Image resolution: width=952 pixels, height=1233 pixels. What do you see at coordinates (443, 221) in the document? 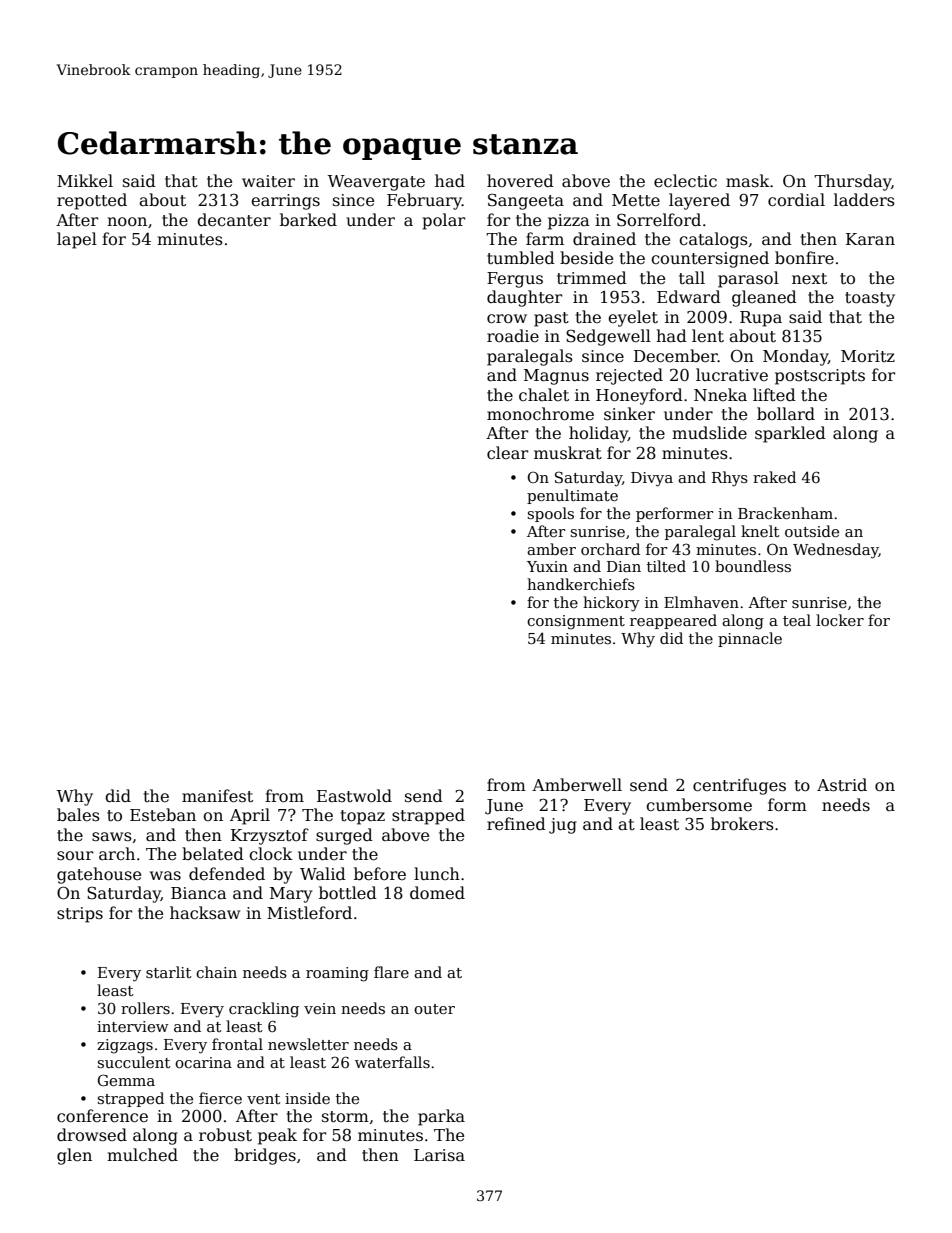
I see `polar` at bounding box center [443, 221].
